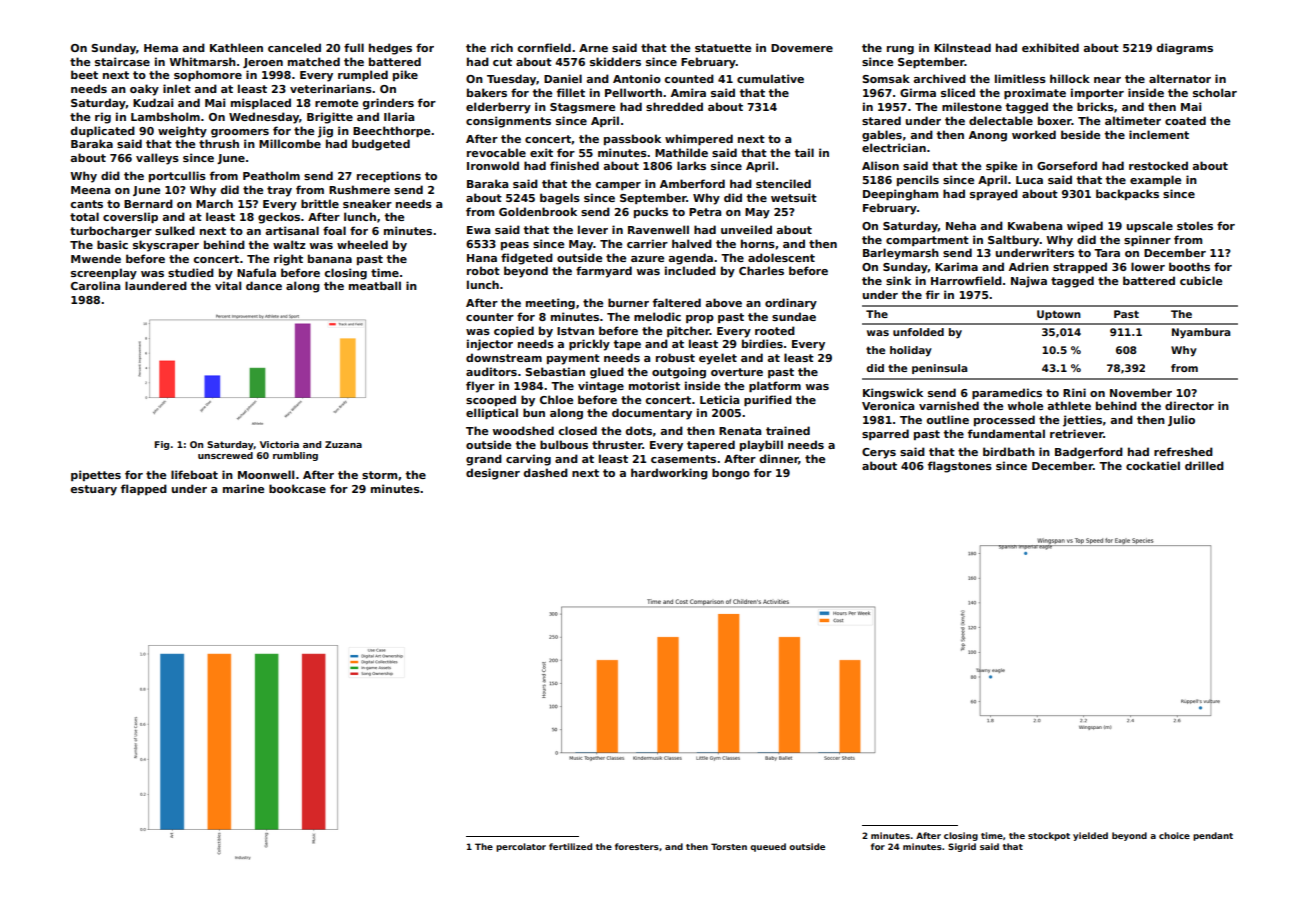 Image resolution: width=1308 pixels, height=924 pixels. What do you see at coordinates (633, 92) in the screenshot?
I see `Pellworth` at bounding box center [633, 92].
